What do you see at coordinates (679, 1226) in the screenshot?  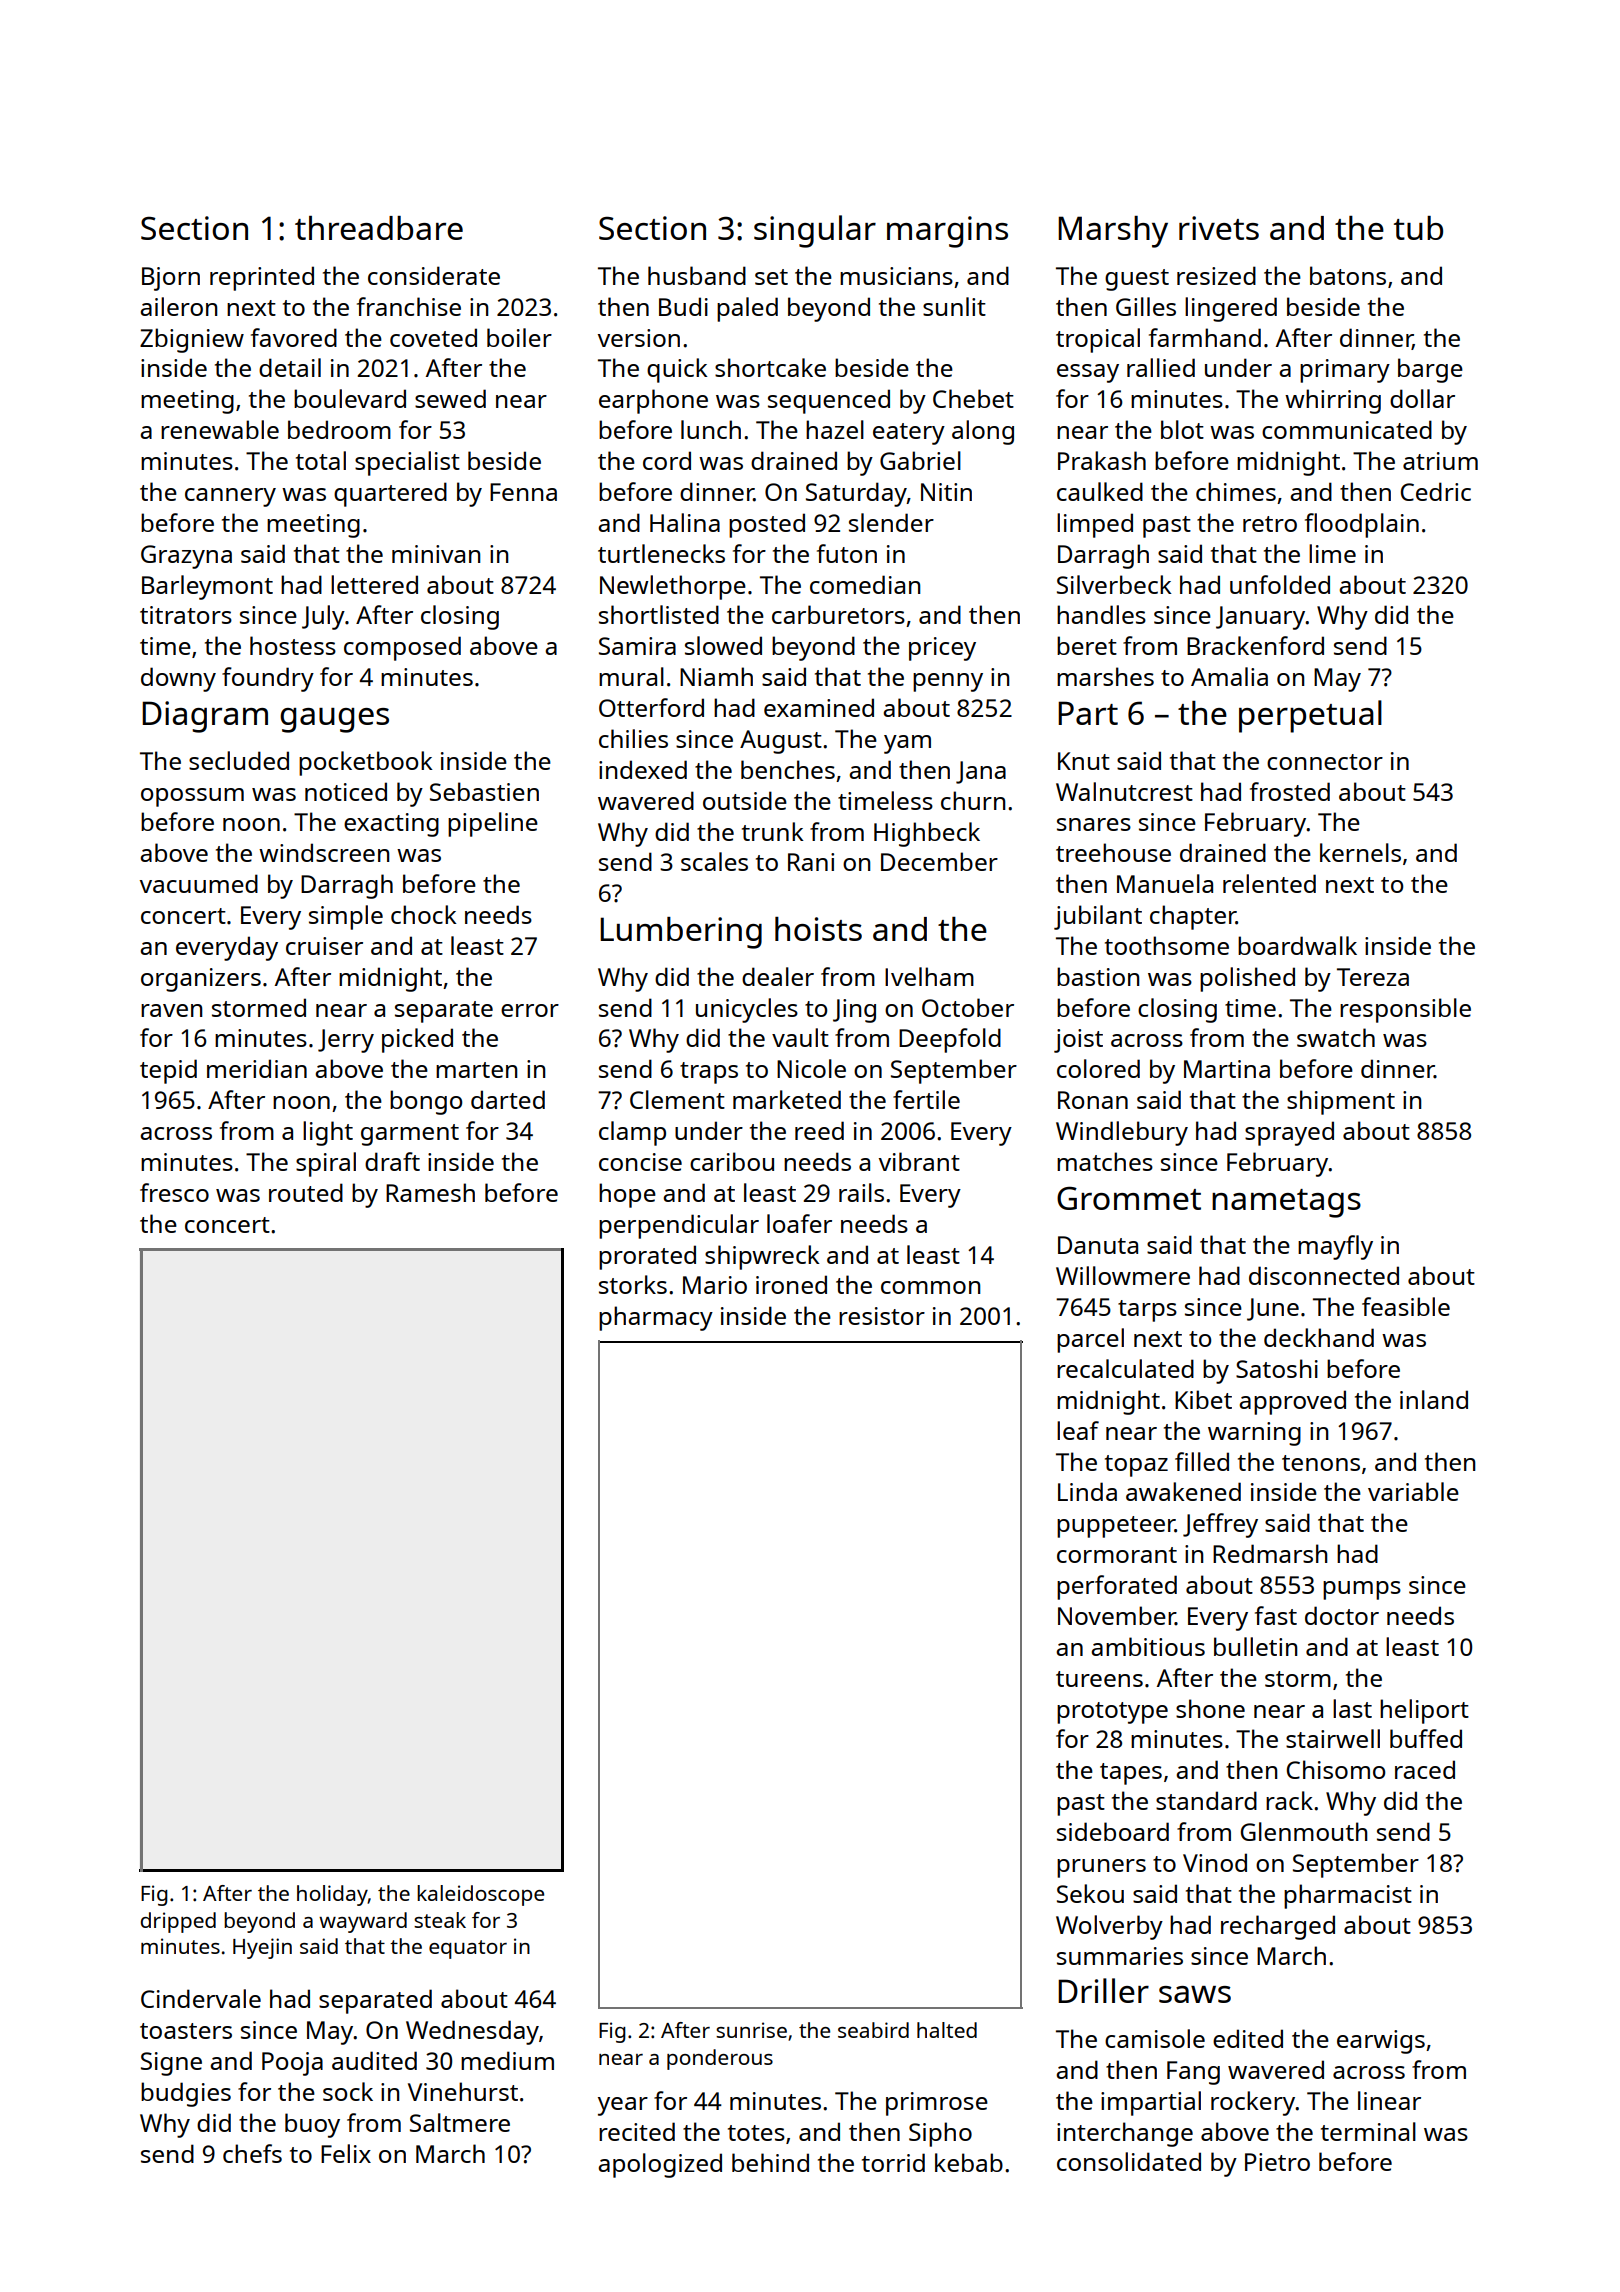 I see `perpendicular` at bounding box center [679, 1226].
